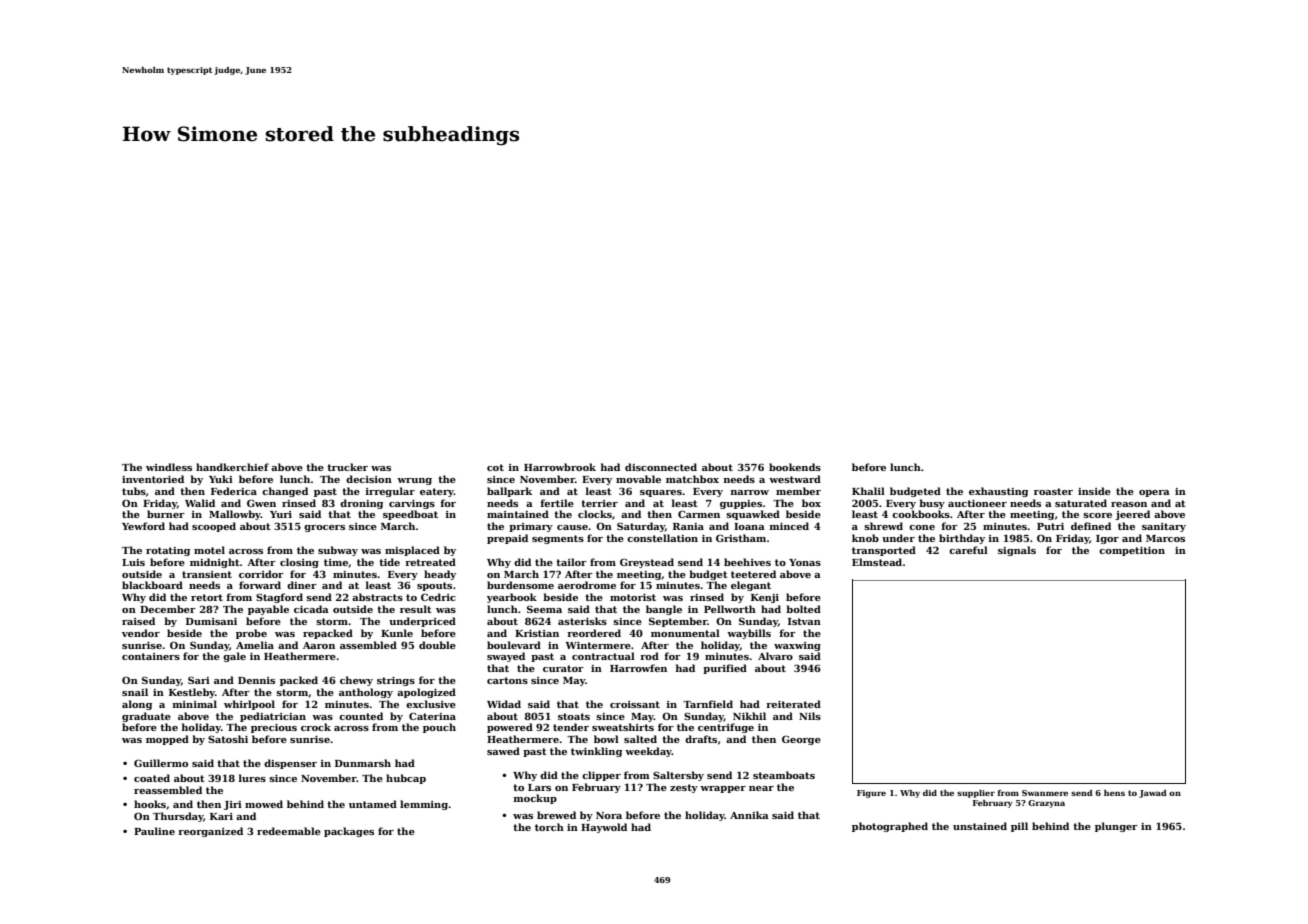 This screenshot has height=924, width=1308. I want to click on handkerchief, so click(232, 467).
